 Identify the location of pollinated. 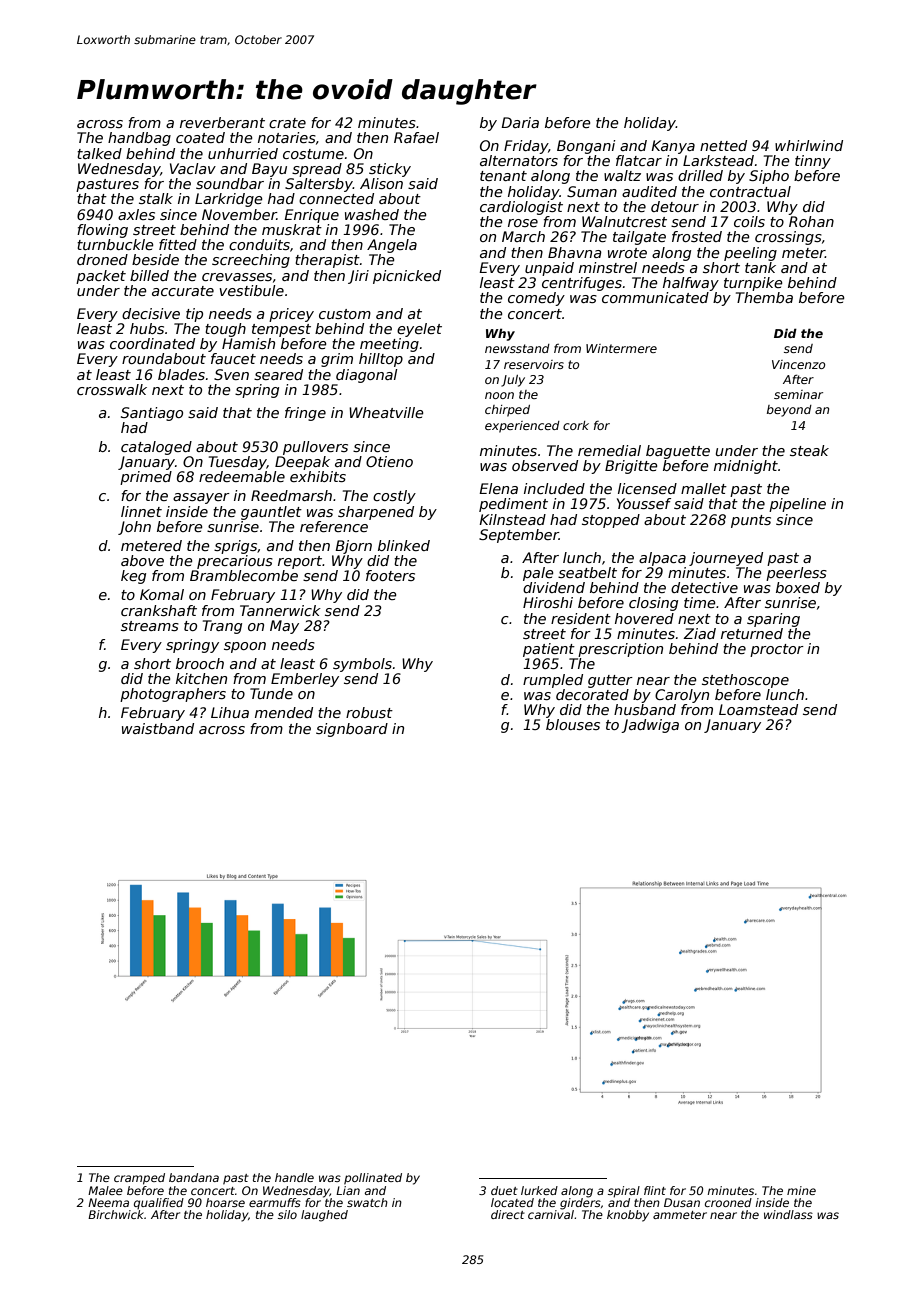
(373, 1179).
